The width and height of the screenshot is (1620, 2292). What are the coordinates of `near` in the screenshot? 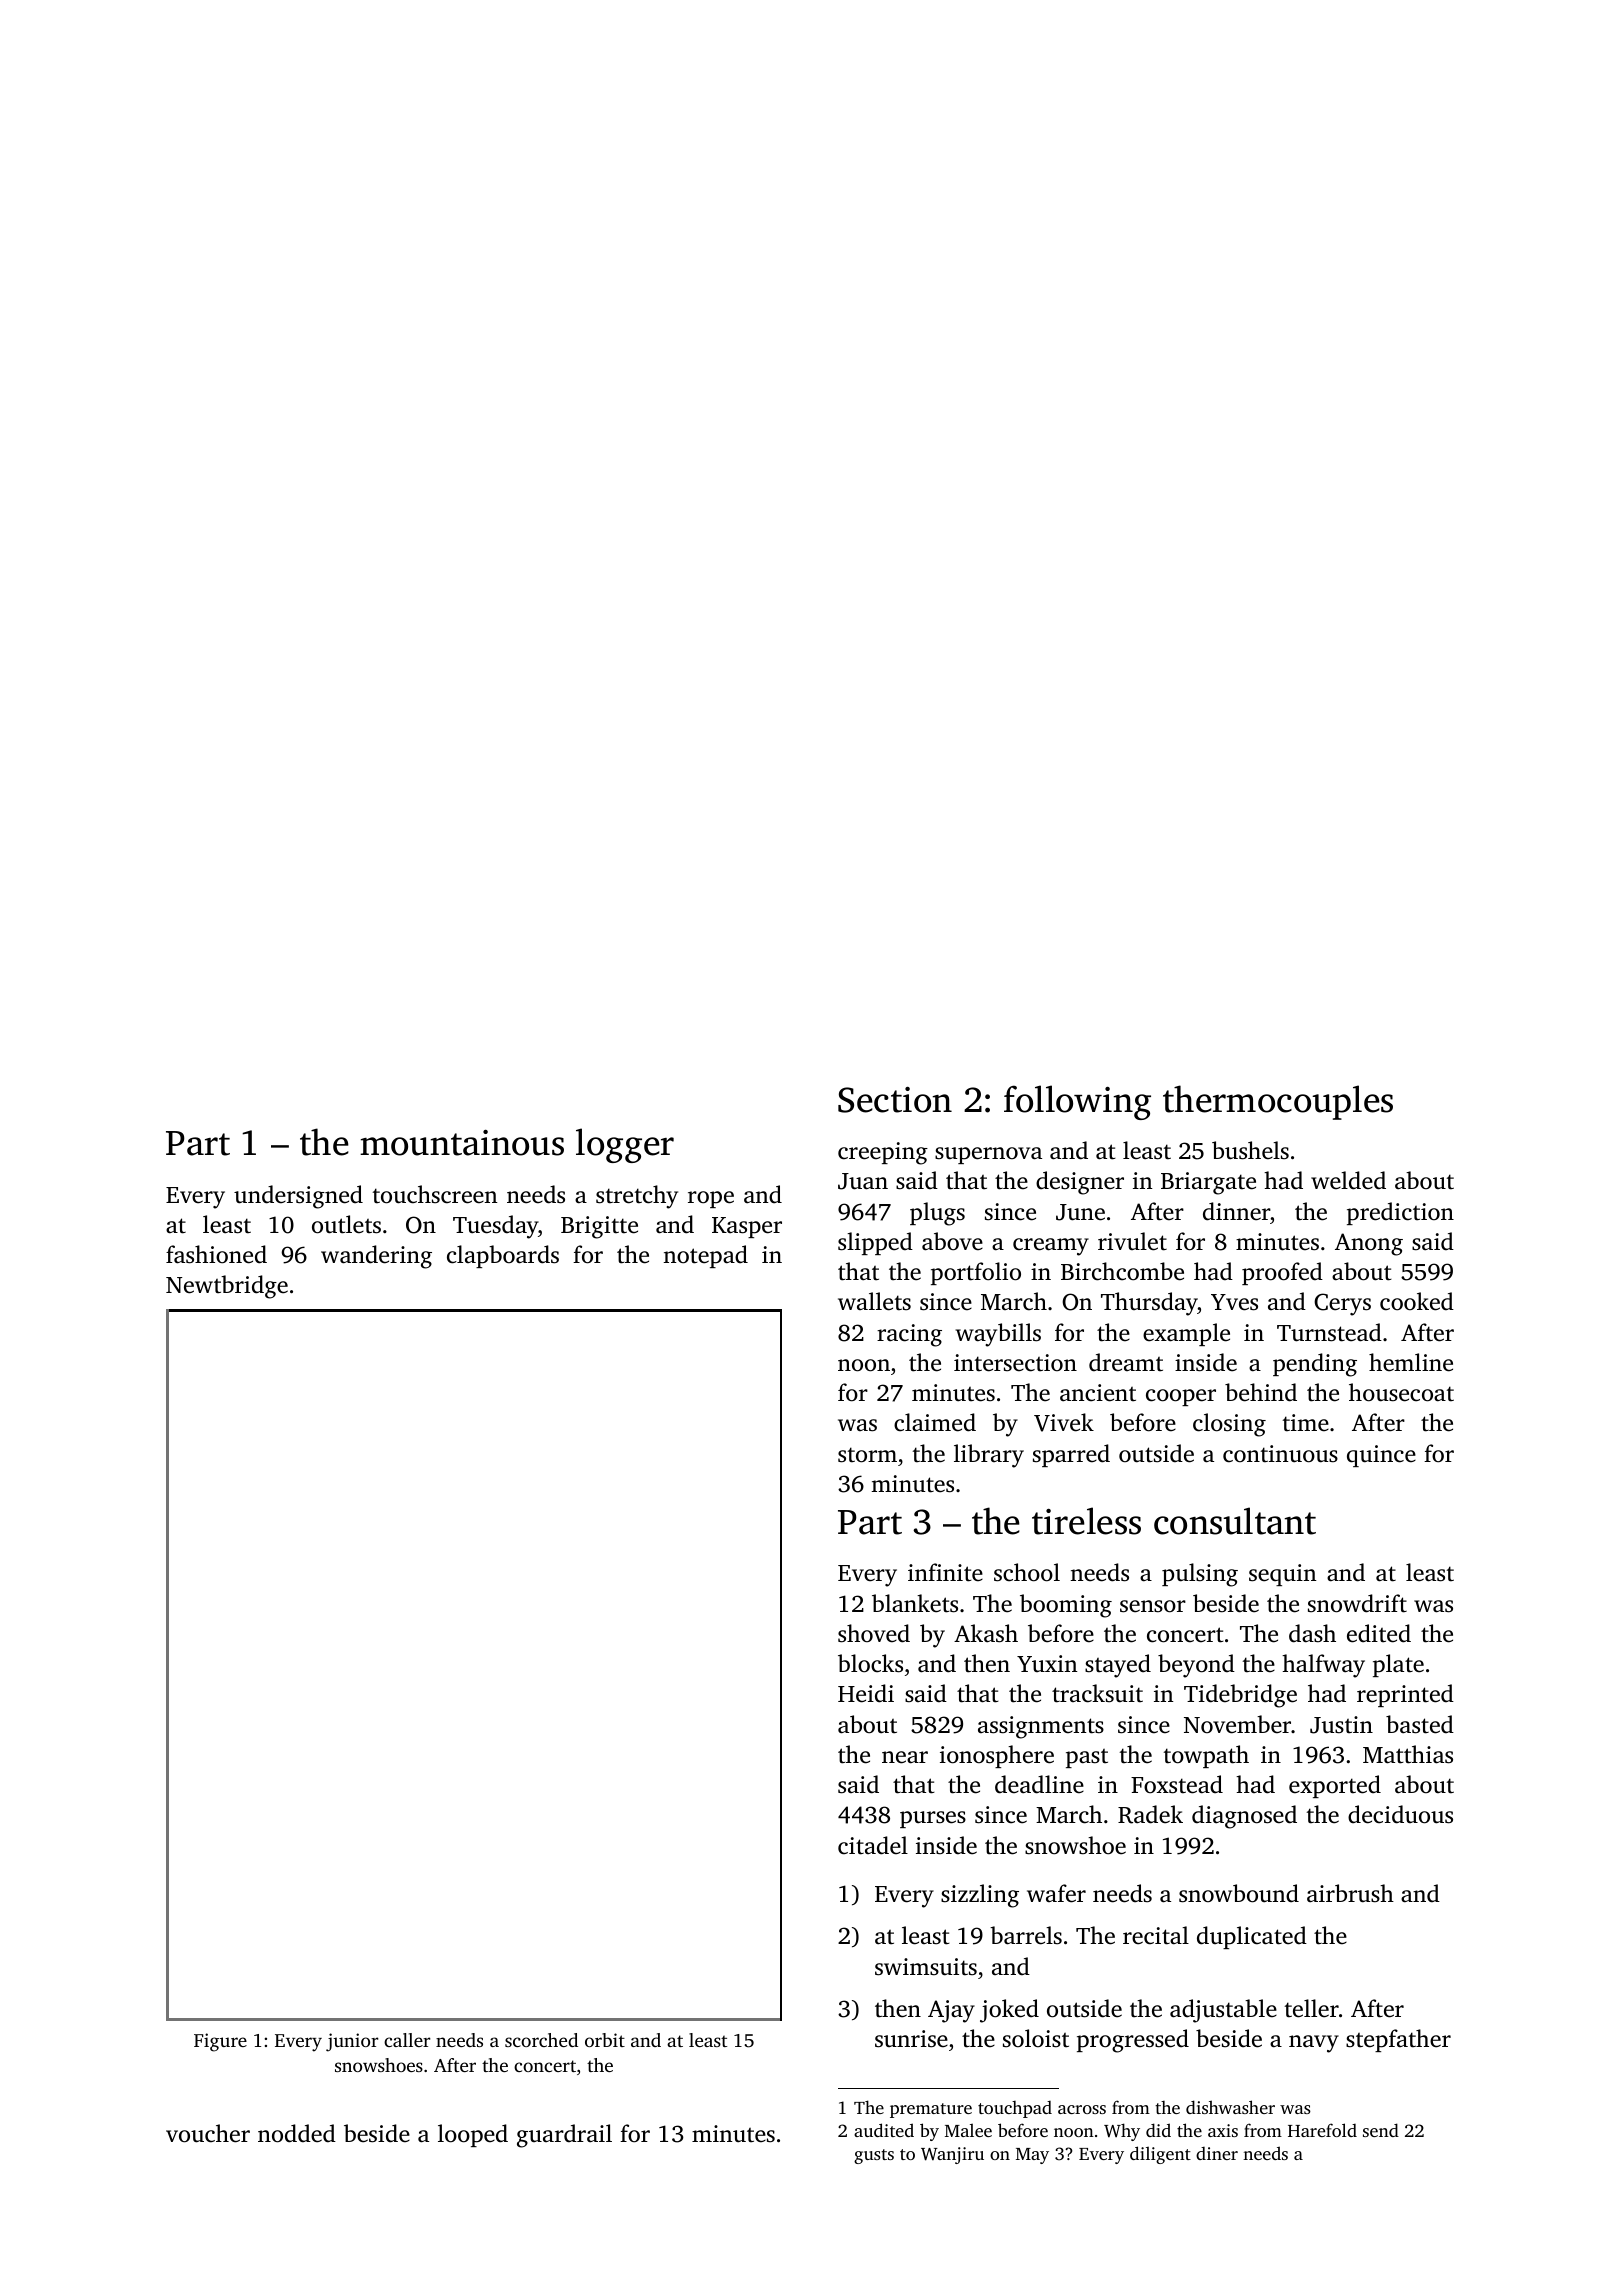 It's located at (905, 1757).
